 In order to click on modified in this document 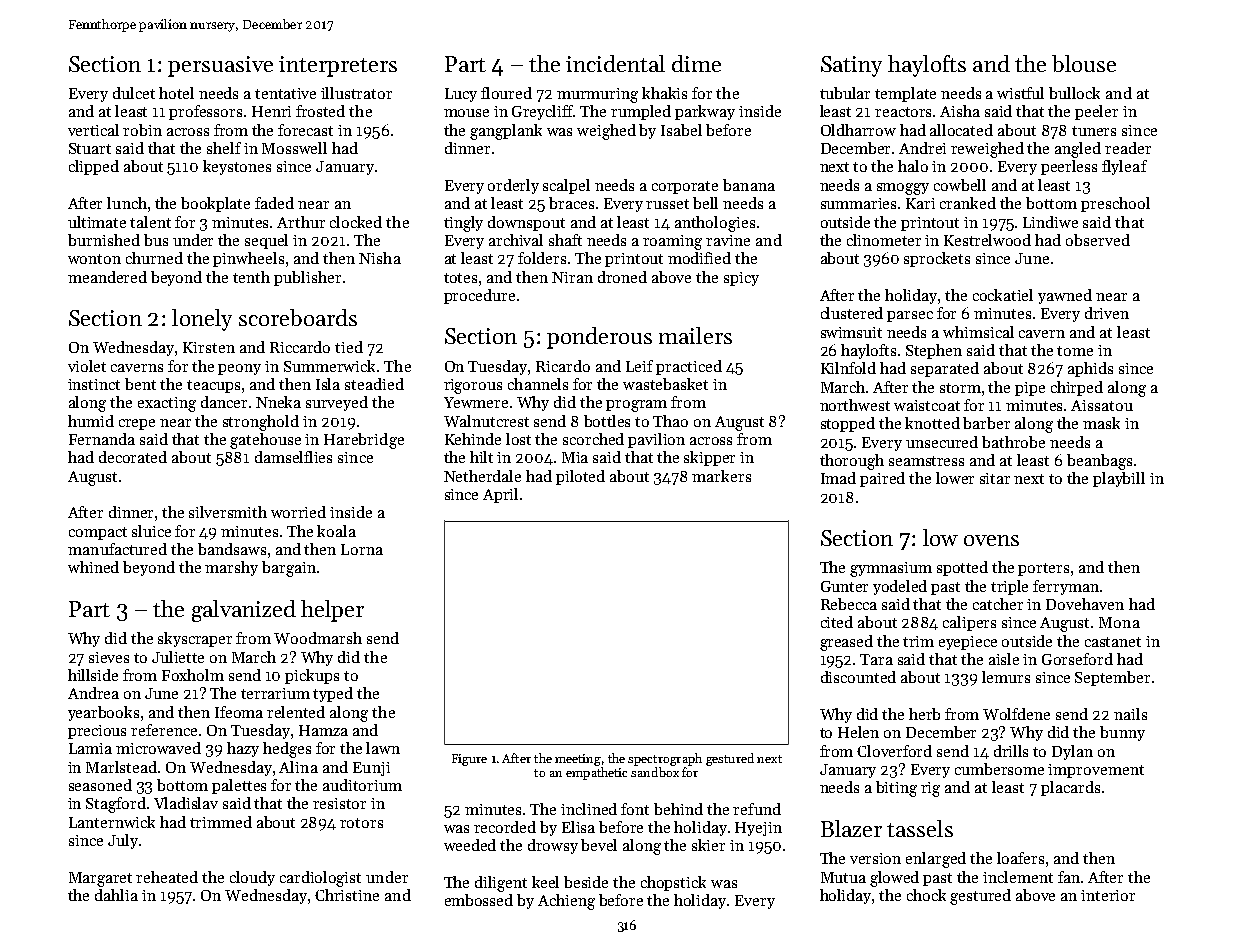, I will do `click(699, 258)`.
